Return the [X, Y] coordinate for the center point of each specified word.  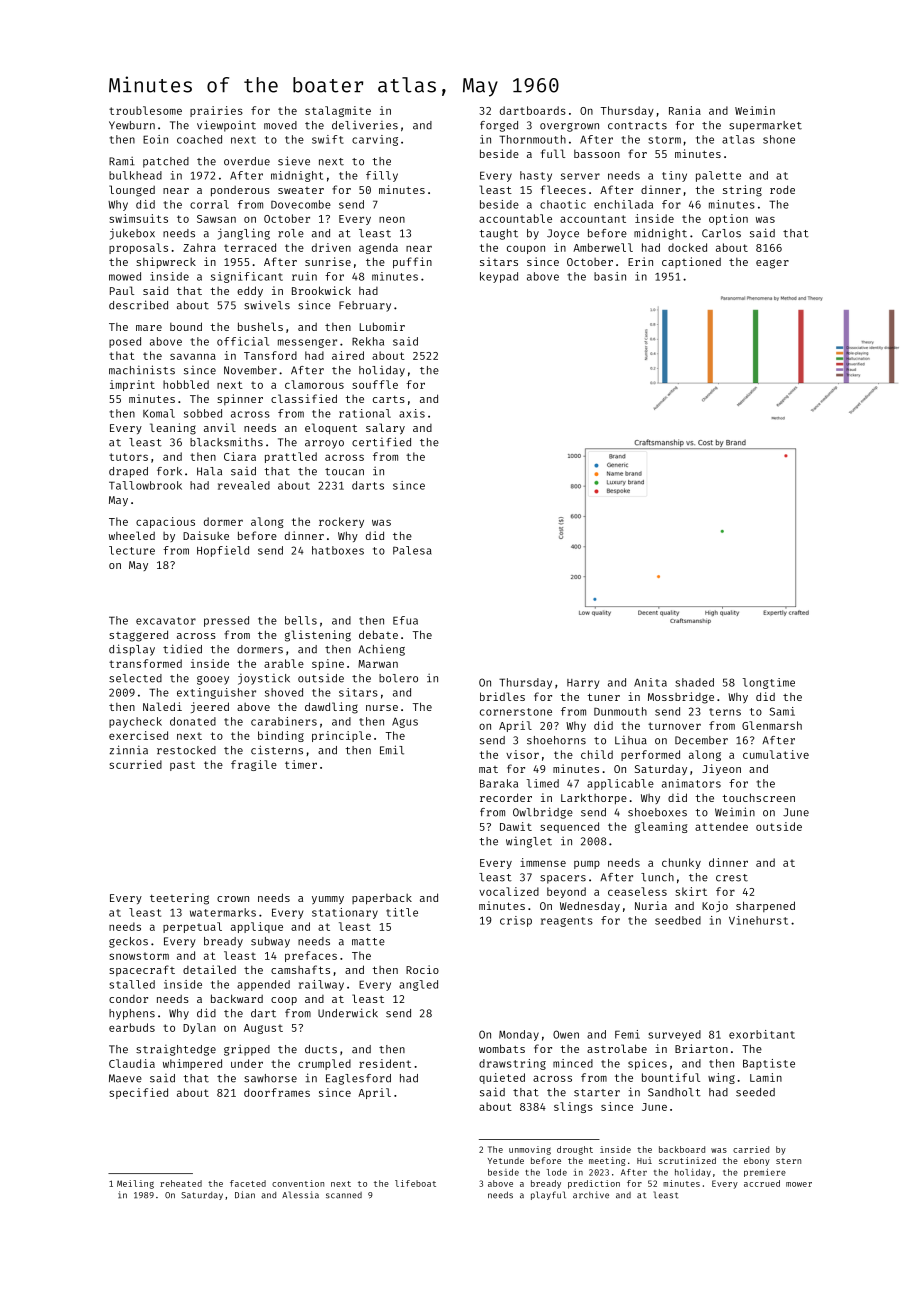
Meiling [135, 1184]
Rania [685, 110]
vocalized [509, 891]
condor [128, 999]
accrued [762, 1183]
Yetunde [506, 1160]
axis [412, 413]
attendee [721, 826]
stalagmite [338, 111]
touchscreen [758, 797]
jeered [210, 707]
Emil [392, 750]
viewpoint [226, 126]
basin [610, 276]
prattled [291, 457]
